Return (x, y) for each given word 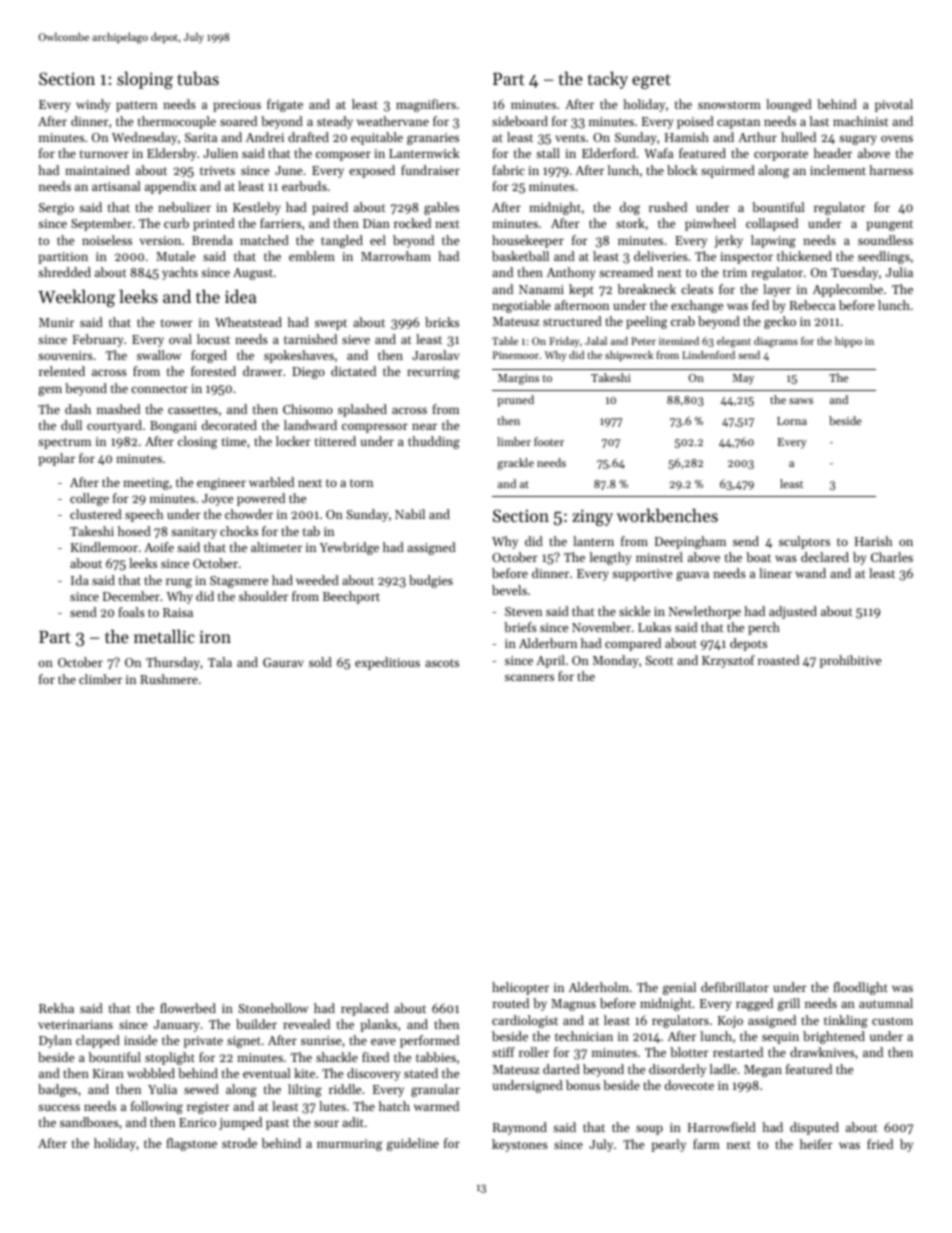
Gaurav (283, 662)
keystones (520, 1145)
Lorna (792, 421)
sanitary (194, 533)
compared (633, 644)
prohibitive (850, 661)
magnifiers (426, 105)
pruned (515, 401)
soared (238, 121)
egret (651, 81)
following (157, 1107)
